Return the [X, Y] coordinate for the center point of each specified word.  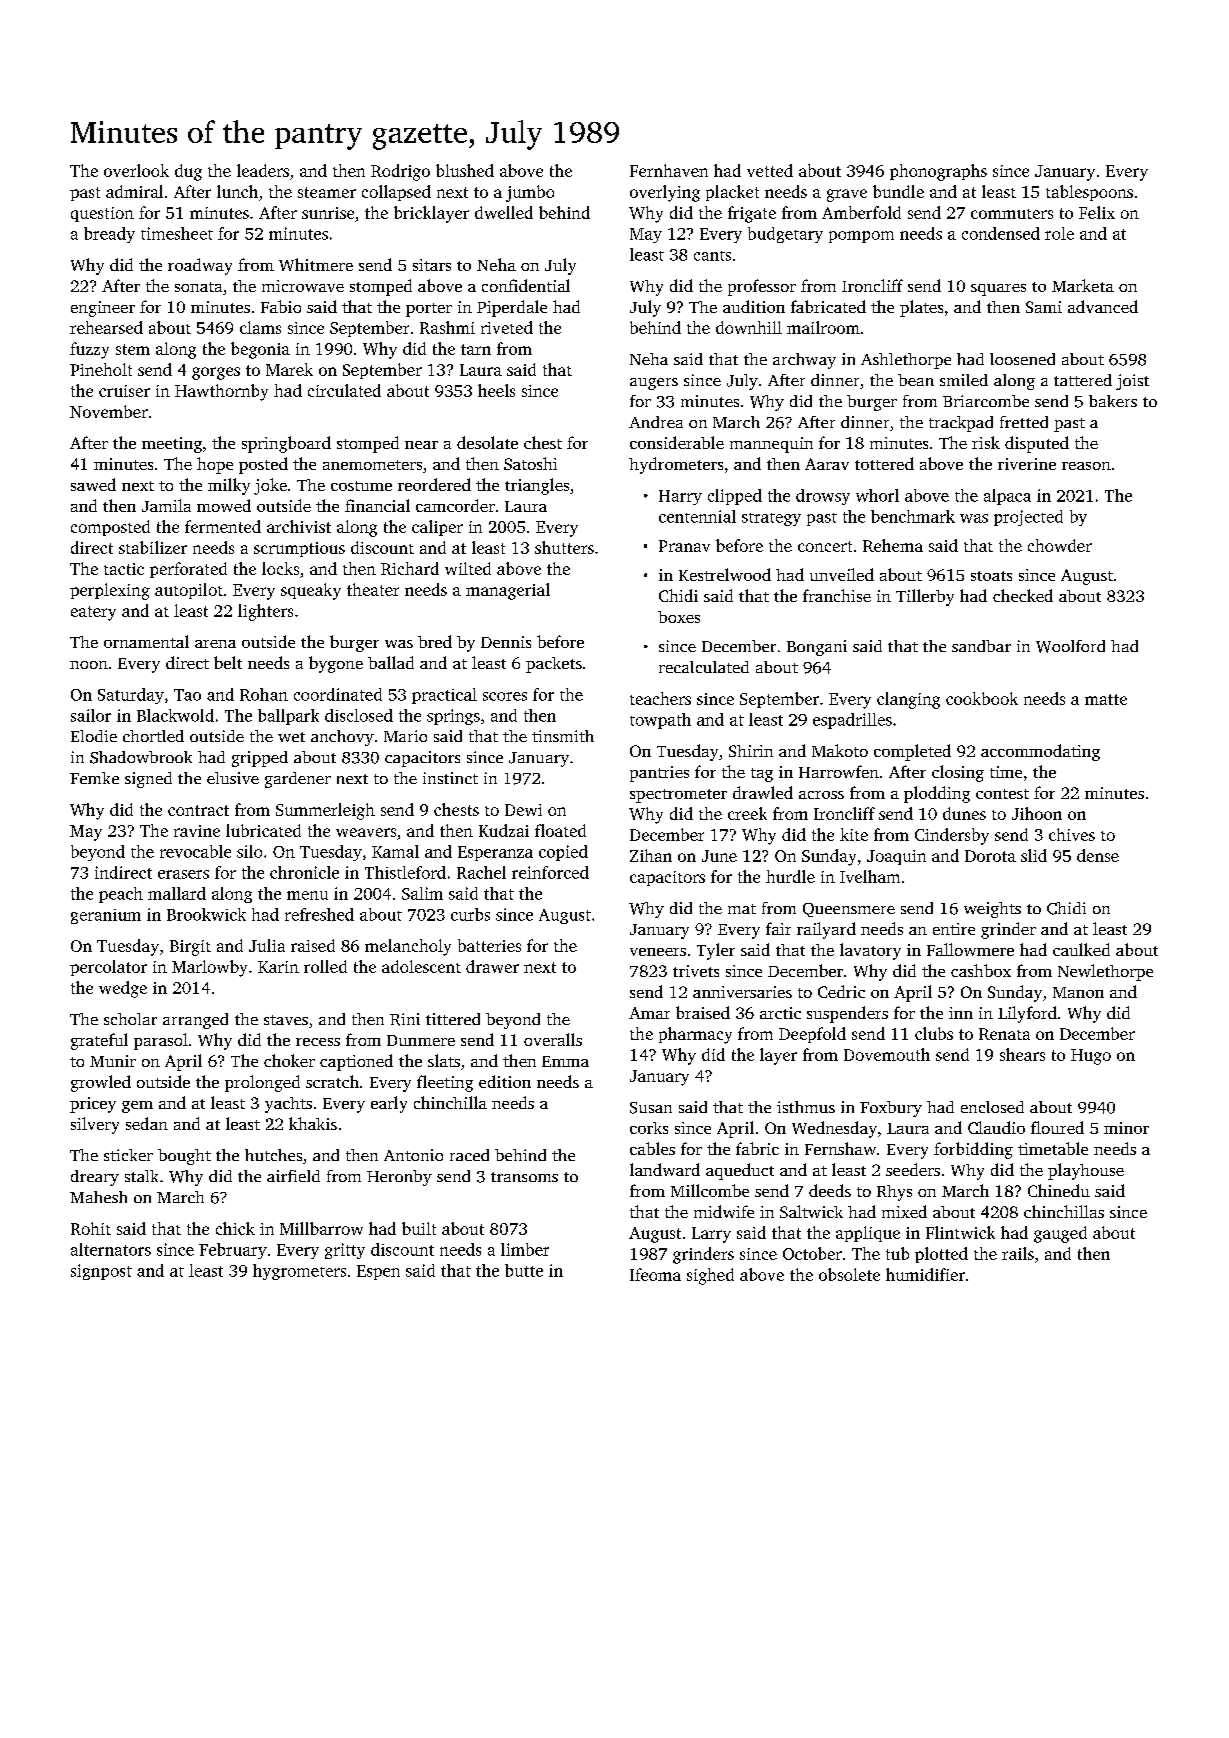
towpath [660, 721]
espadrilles [852, 721]
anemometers [372, 465]
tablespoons [1089, 193]
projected [1028, 518]
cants [712, 256]
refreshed [319, 914]
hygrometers [299, 1272]
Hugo [1091, 1057]
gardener [298, 780]
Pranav [684, 546]
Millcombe [710, 1190]
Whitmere [316, 264]
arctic [780, 1013]
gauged [1060, 1234]
